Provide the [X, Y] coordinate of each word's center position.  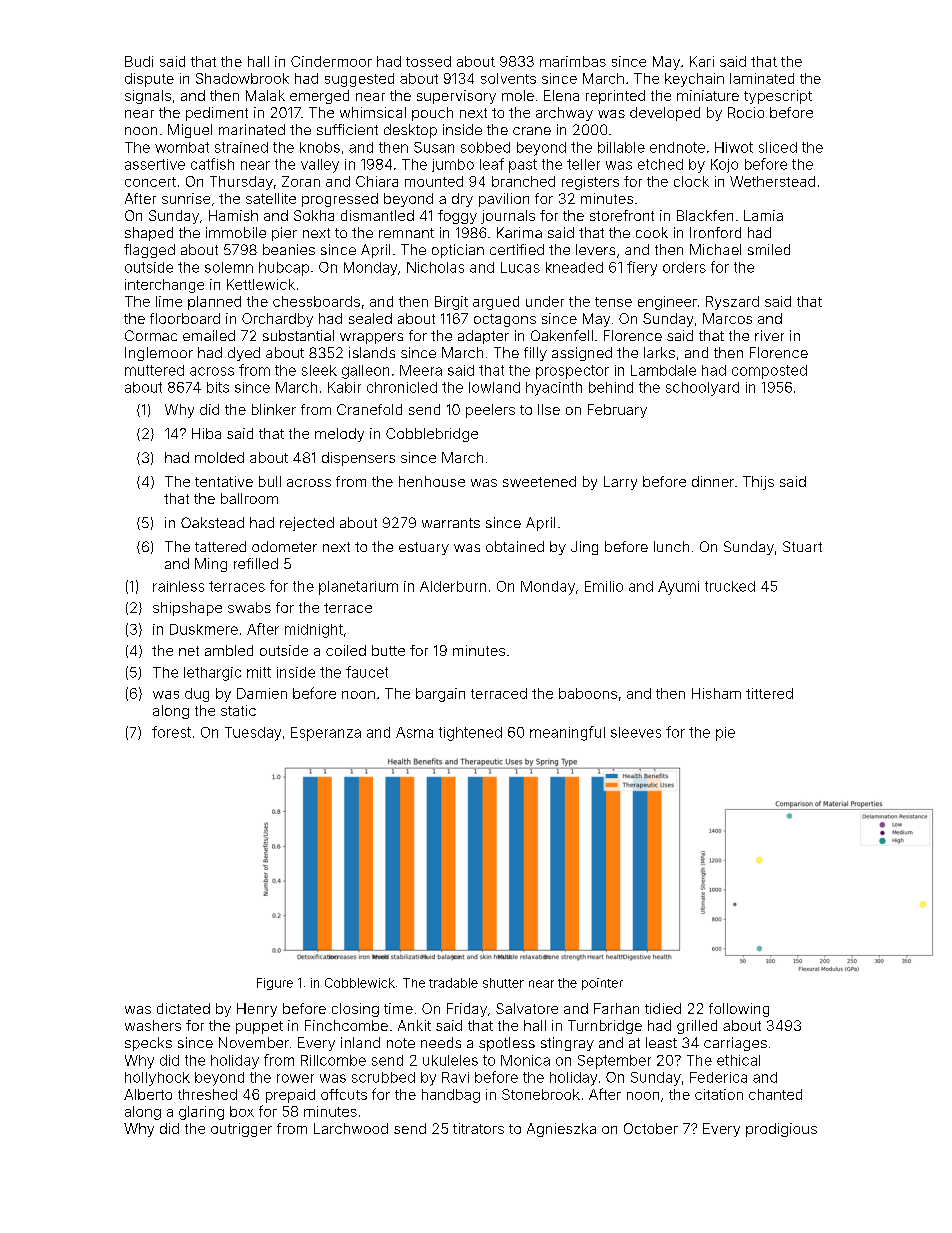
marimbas [573, 61]
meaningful [567, 733]
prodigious [781, 1130]
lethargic [212, 674]
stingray [567, 1044]
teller [583, 164]
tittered [769, 693]
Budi [139, 61]
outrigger [241, 1130]
